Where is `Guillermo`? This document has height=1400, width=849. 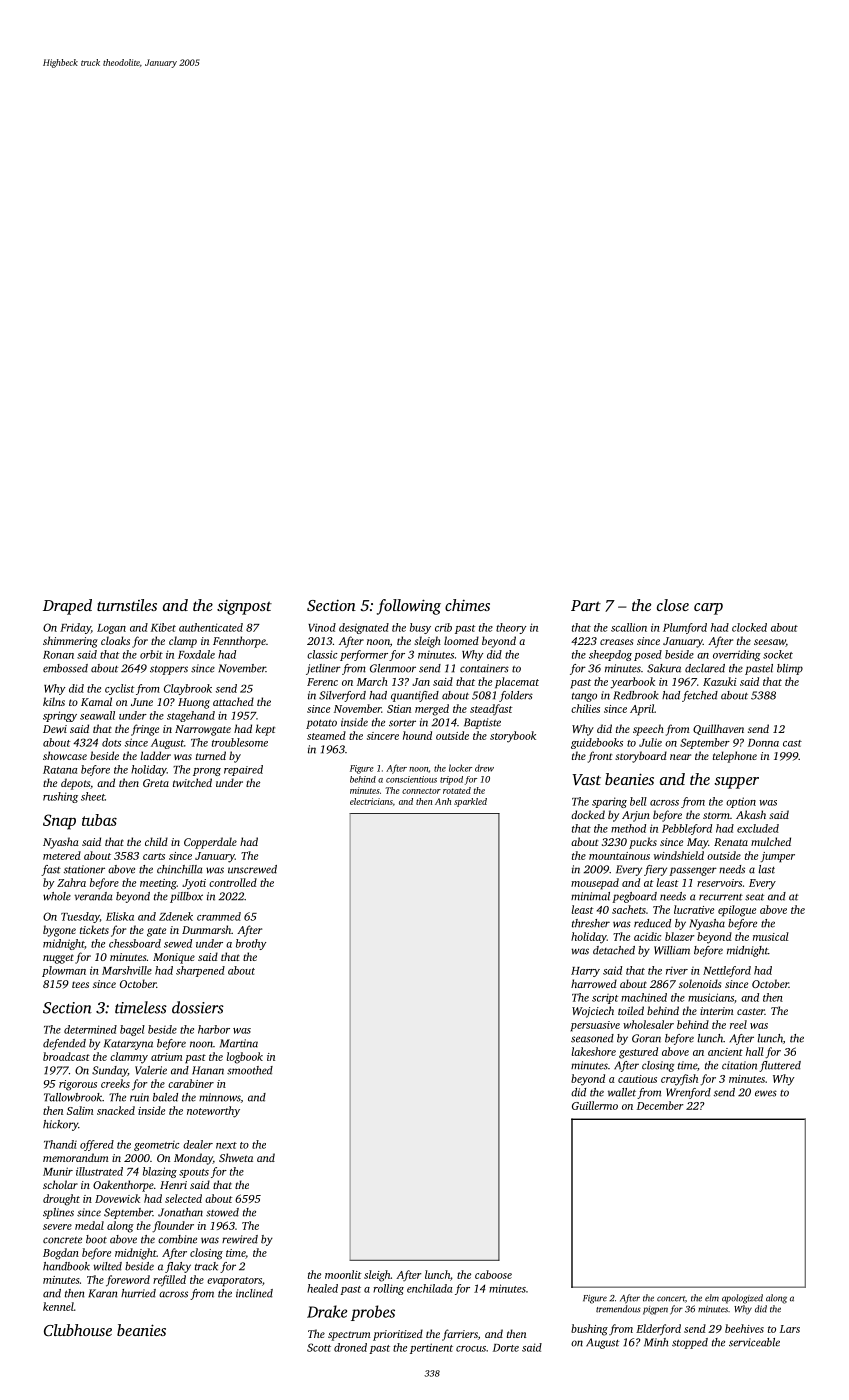
Guillermo is located at coordinates (595, 1105).
